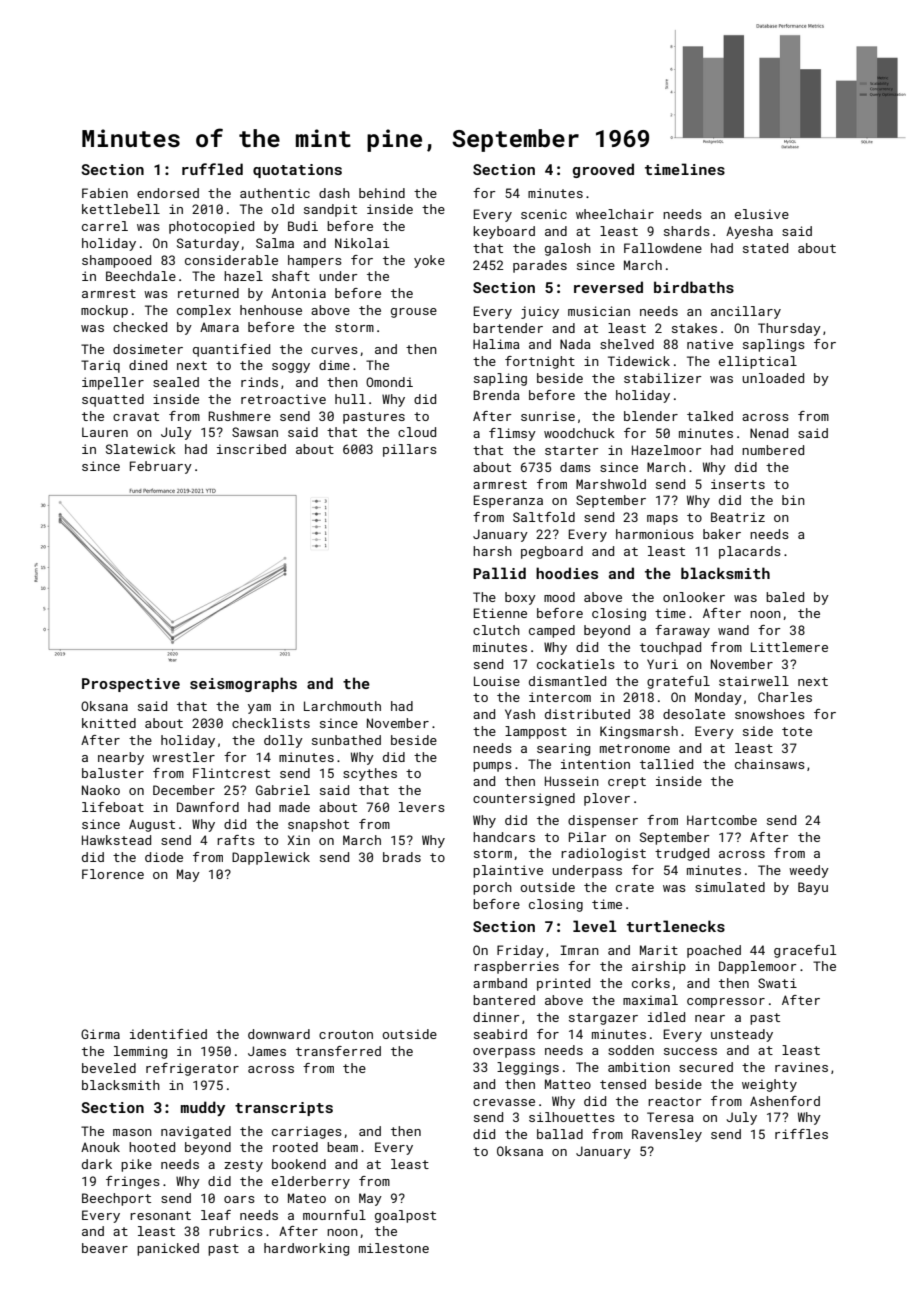  Describe the element at coordinates (405, 1216) in the image. I see `goalpost` at that location.
